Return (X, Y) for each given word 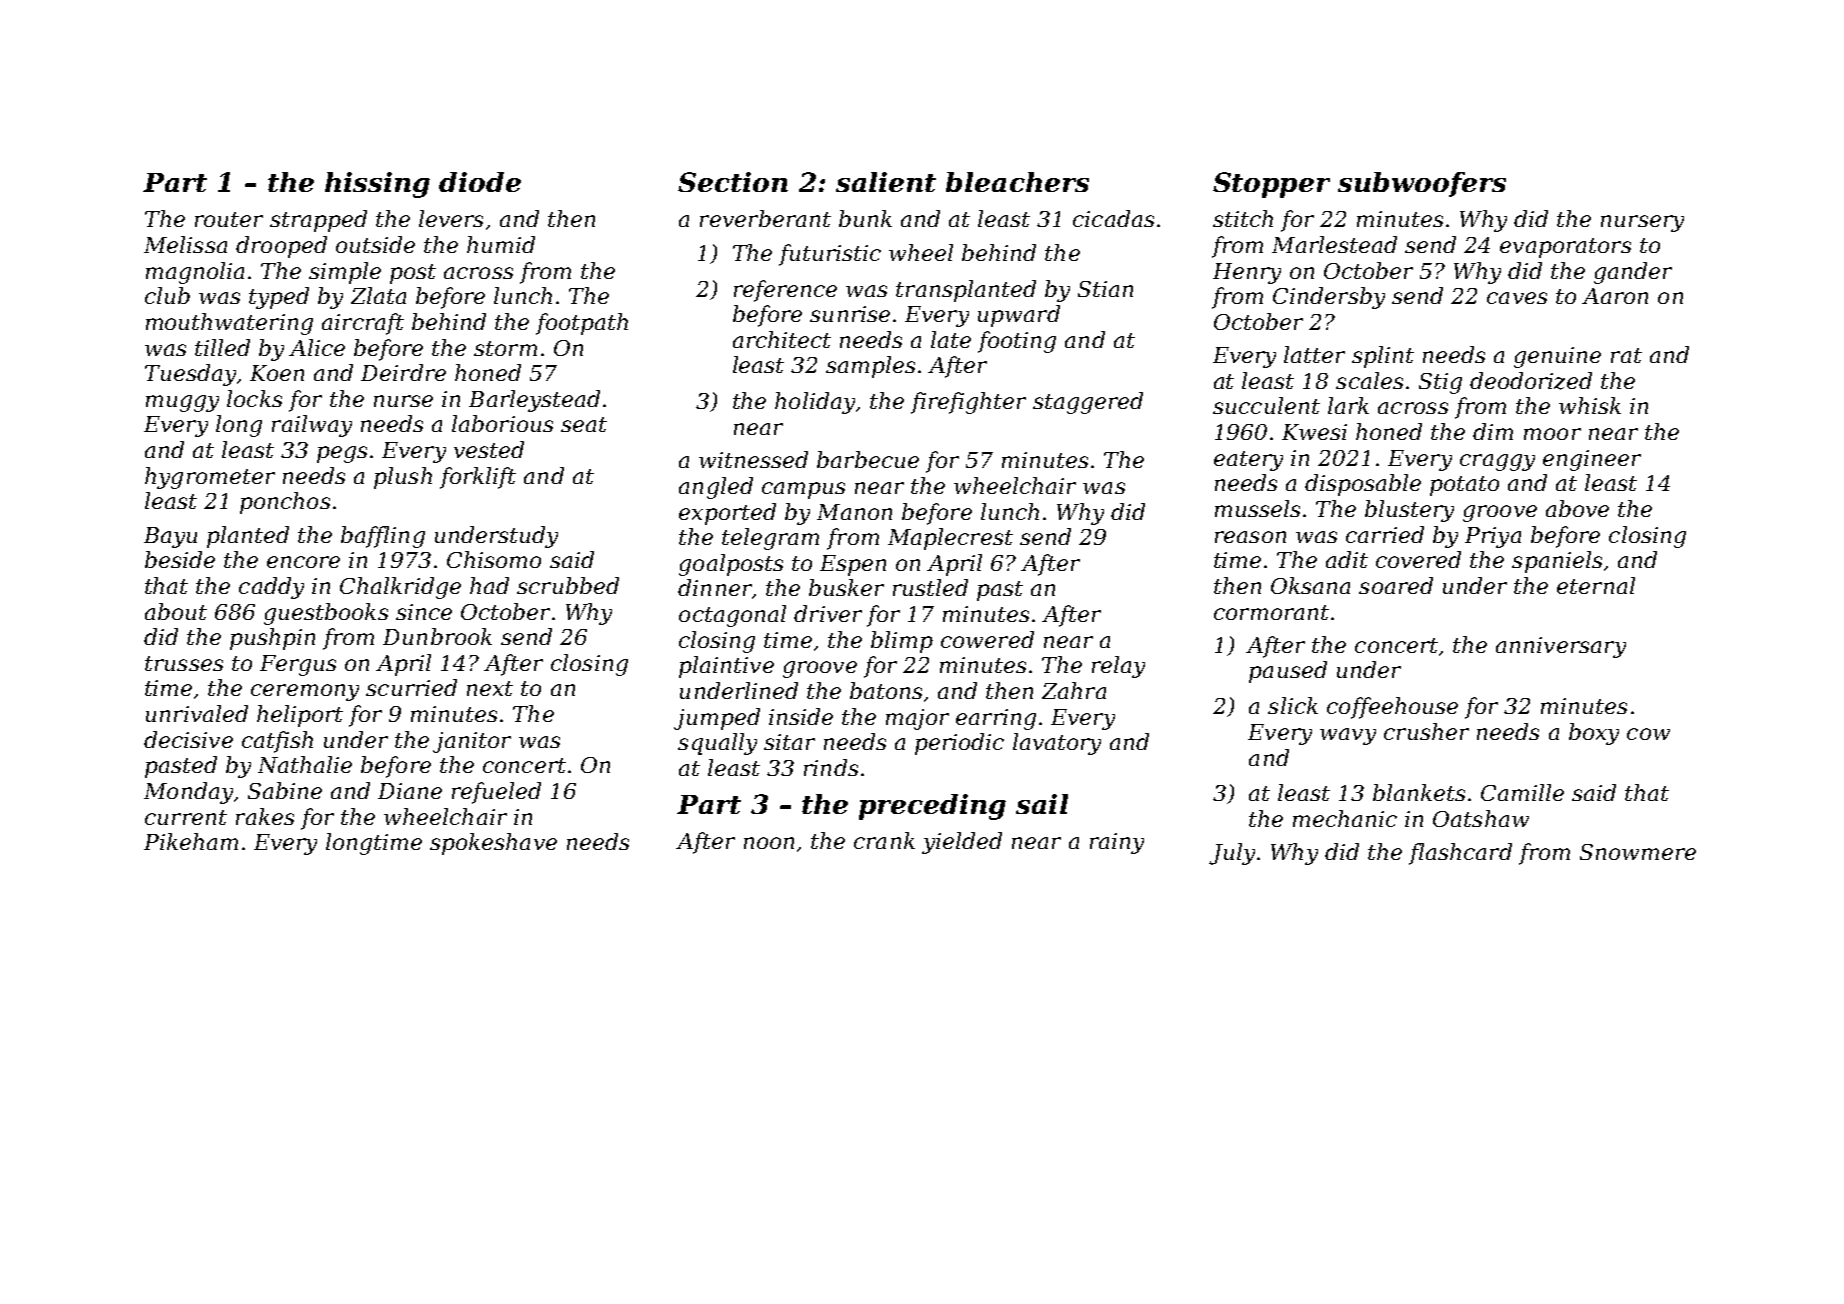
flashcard (1460, 854)
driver (828, 613)
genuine (1557, 357)
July (1232, 854)
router (229, 219)
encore (303, 562)
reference (785, 291)
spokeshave (493, 844)
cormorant (1271, 612)
